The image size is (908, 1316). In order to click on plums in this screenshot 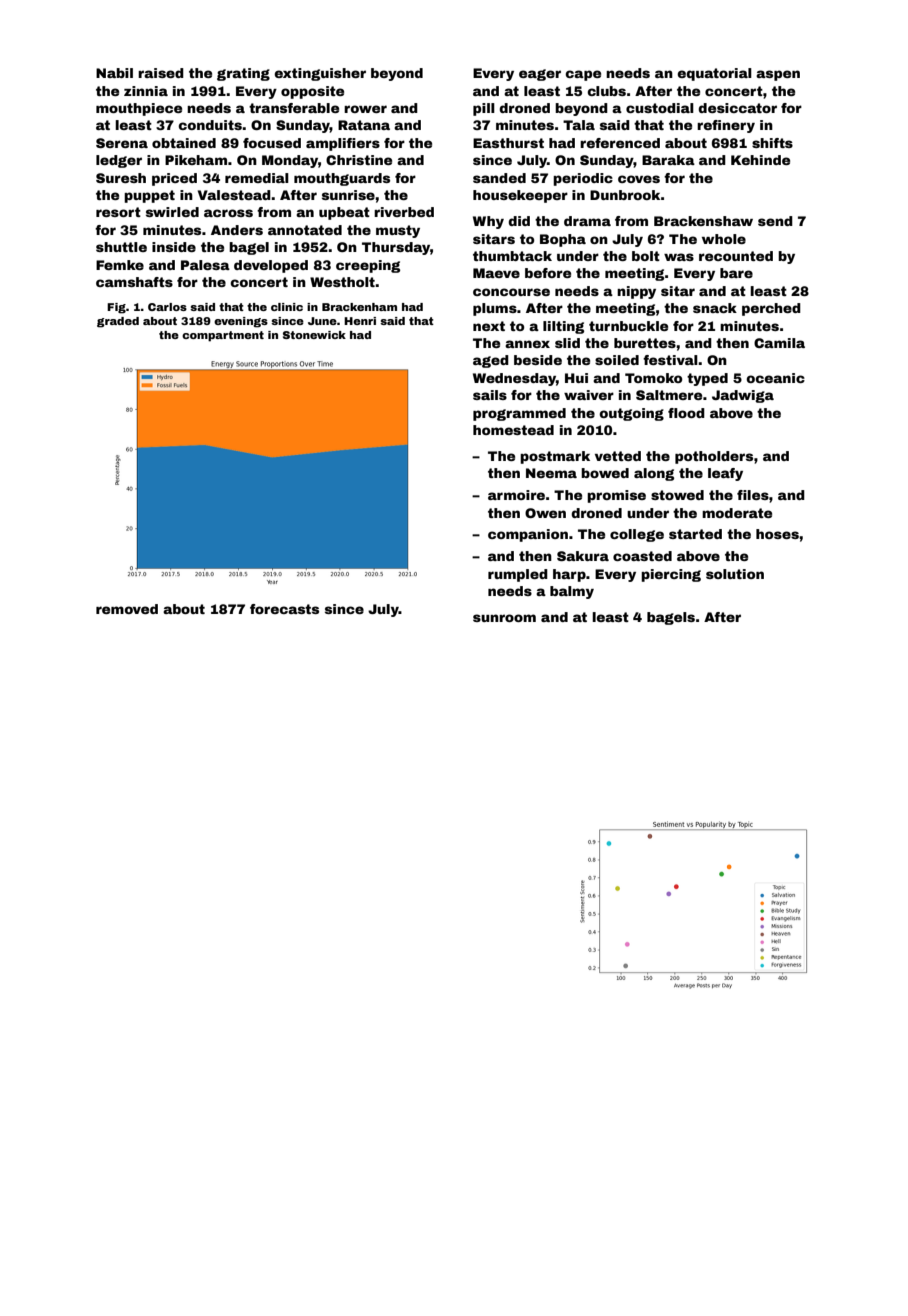, I will do `click(495, 309)`.
